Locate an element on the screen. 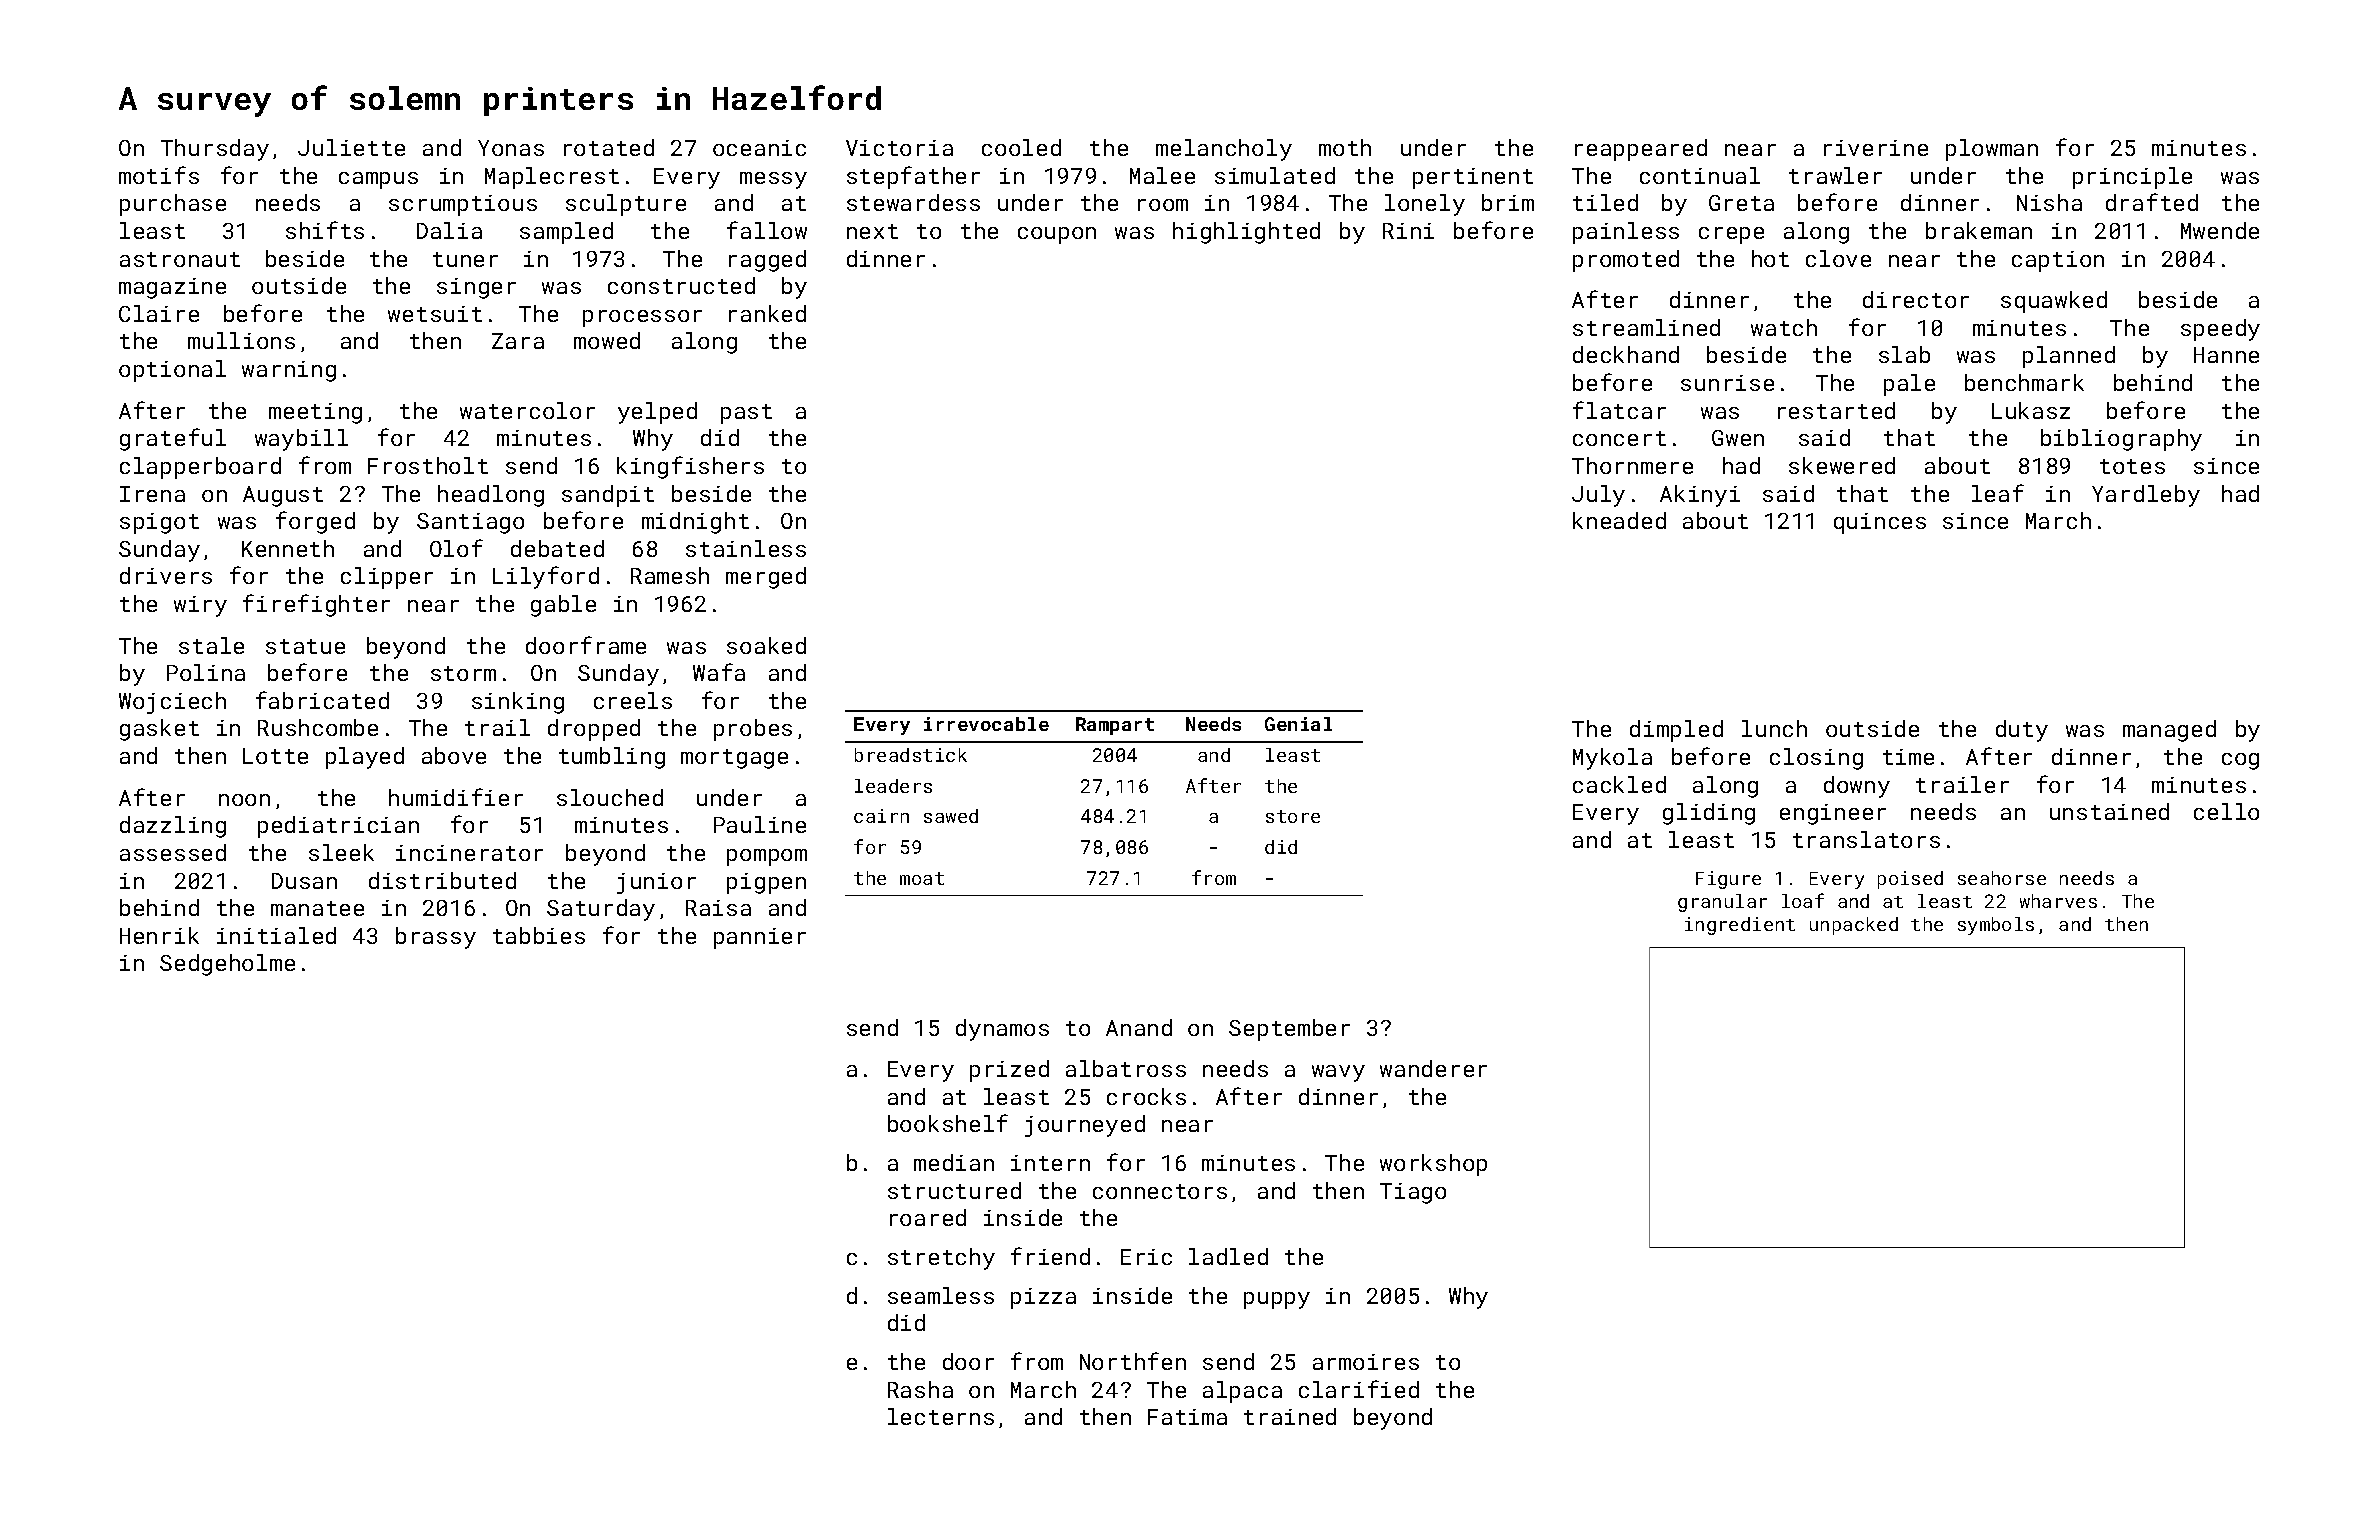 Image resolution: width=2380 pixels, height=1540 pixels. cackled is located at coordinates (1619, 784).
